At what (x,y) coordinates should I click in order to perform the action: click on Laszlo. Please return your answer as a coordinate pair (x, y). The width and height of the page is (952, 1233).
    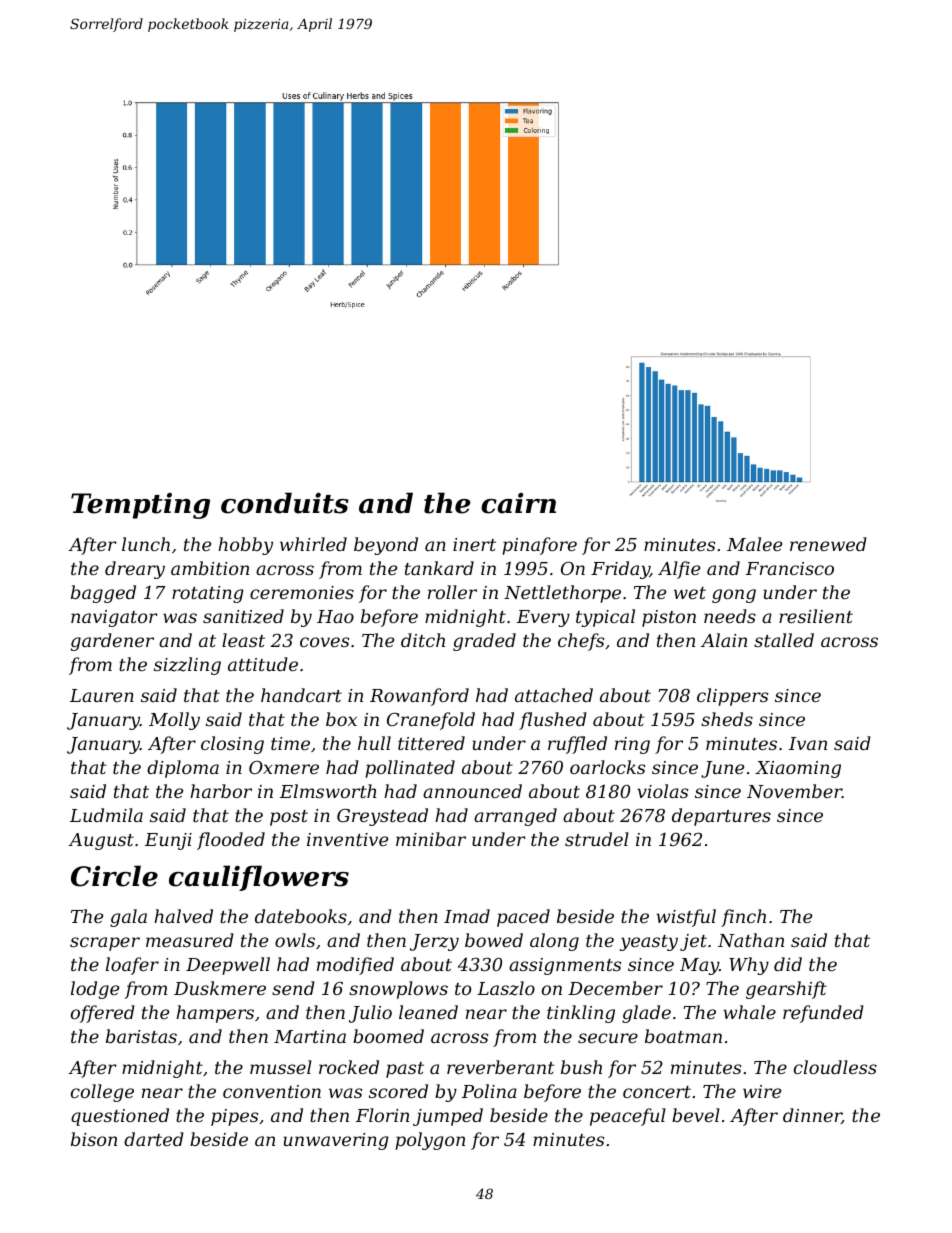
    Looking at the image, I should click on (506, 988).
